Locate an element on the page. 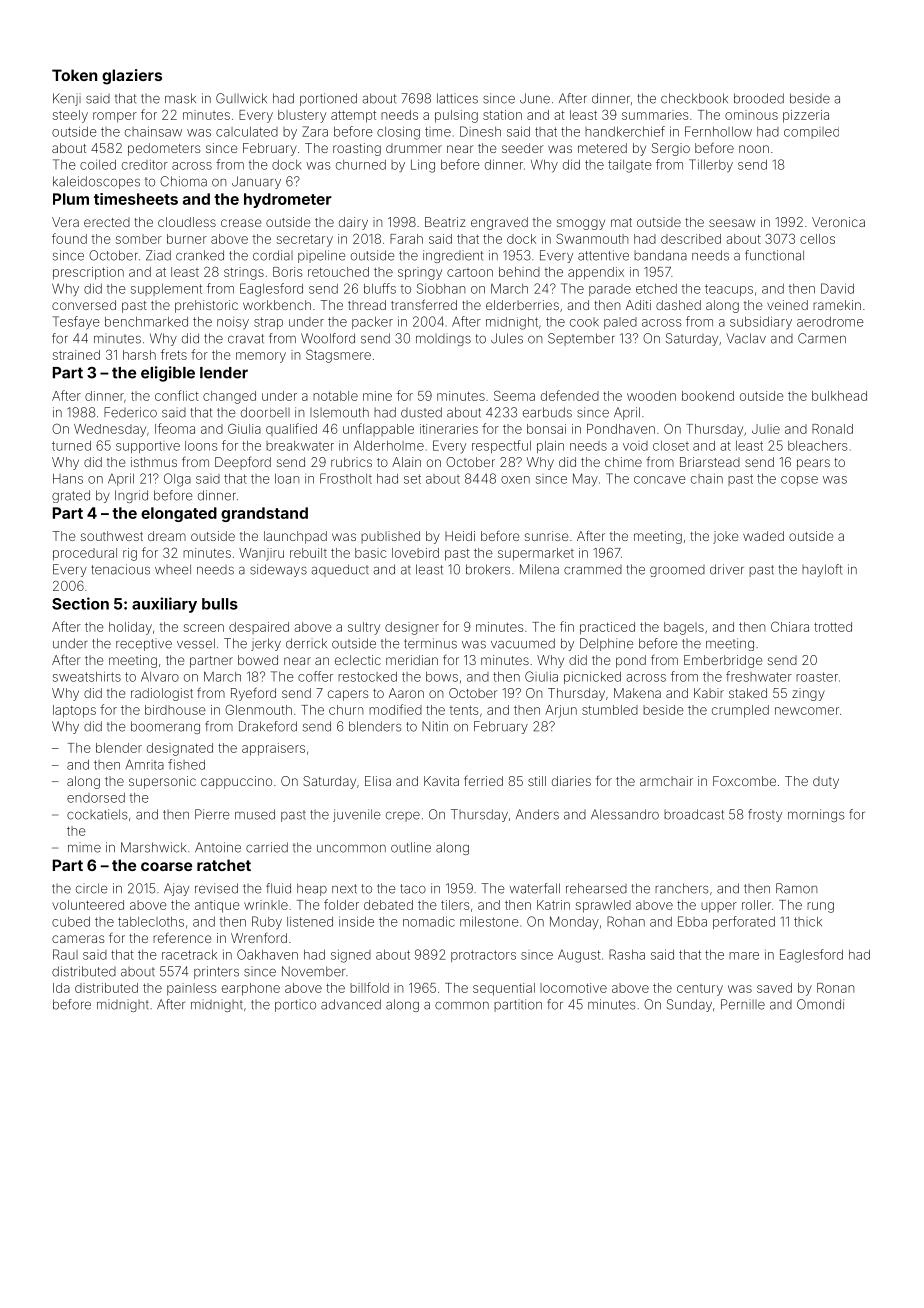 The width and height of the page is (924, 1308). grandstand is located at coordinates (264, 514).
